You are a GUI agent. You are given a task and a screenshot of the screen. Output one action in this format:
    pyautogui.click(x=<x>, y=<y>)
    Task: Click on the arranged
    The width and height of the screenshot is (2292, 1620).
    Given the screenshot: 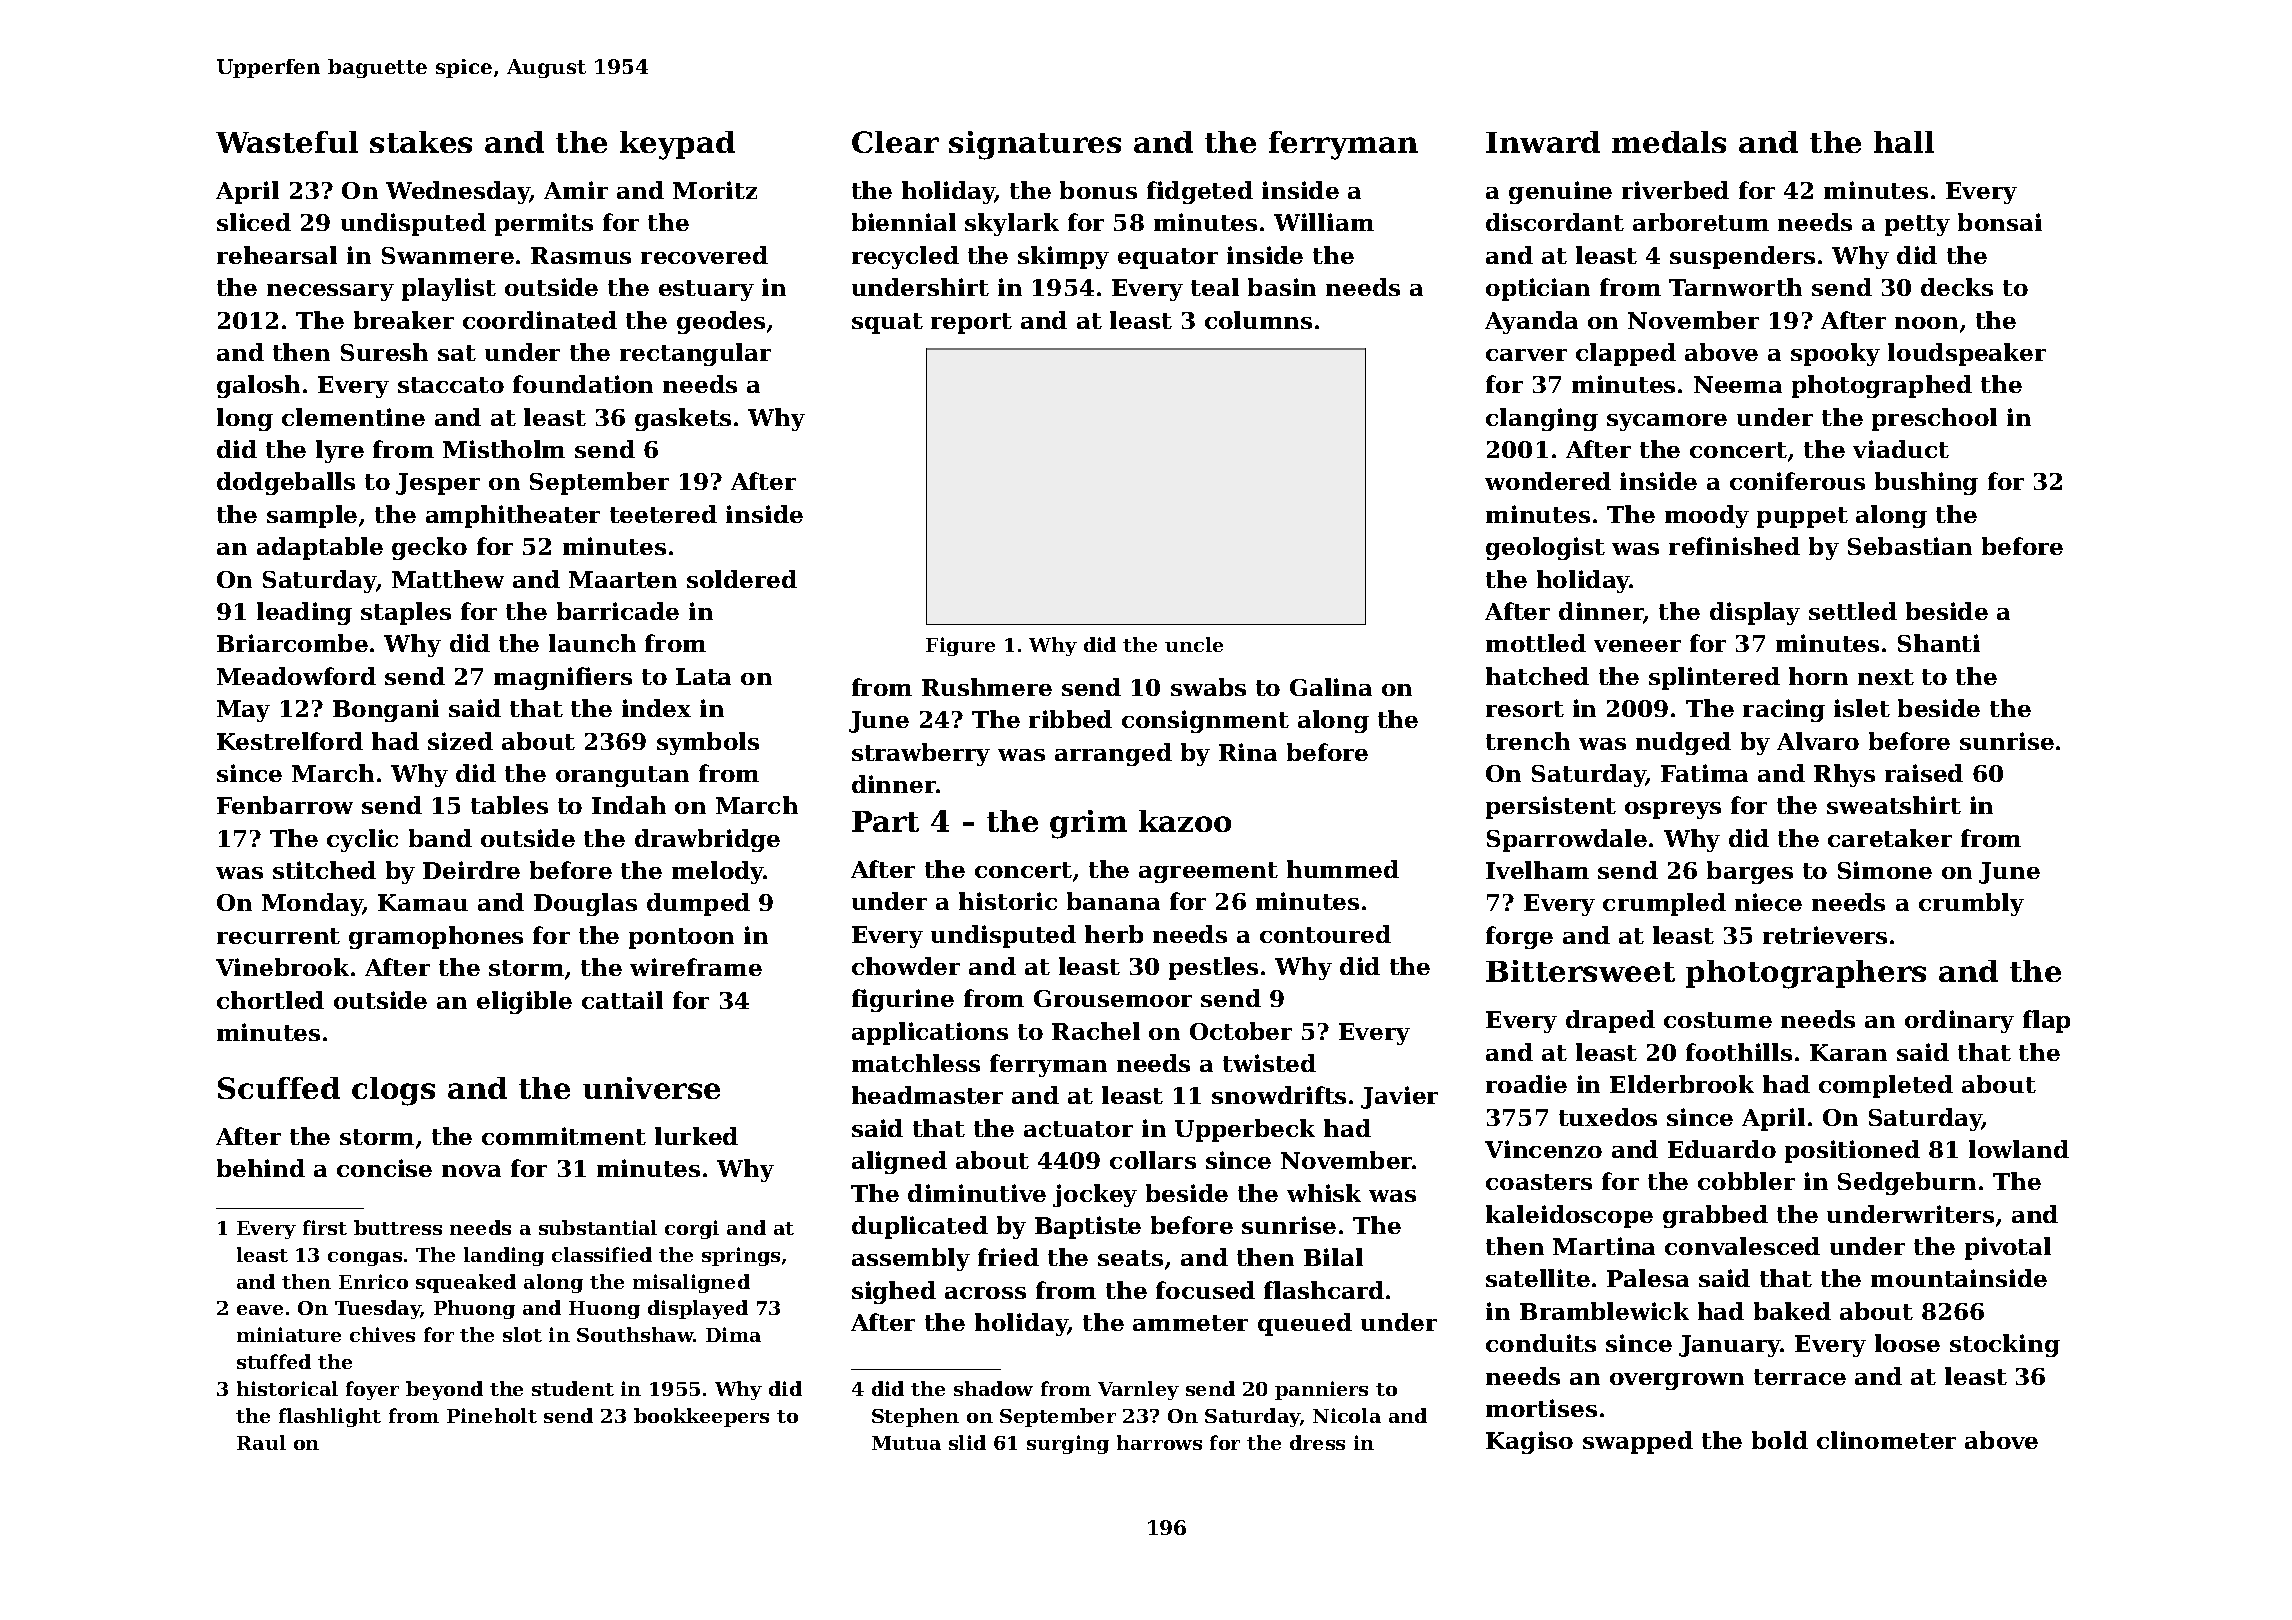 What is the action you would take?
    pyautogui.click(x=1113, y=754)
